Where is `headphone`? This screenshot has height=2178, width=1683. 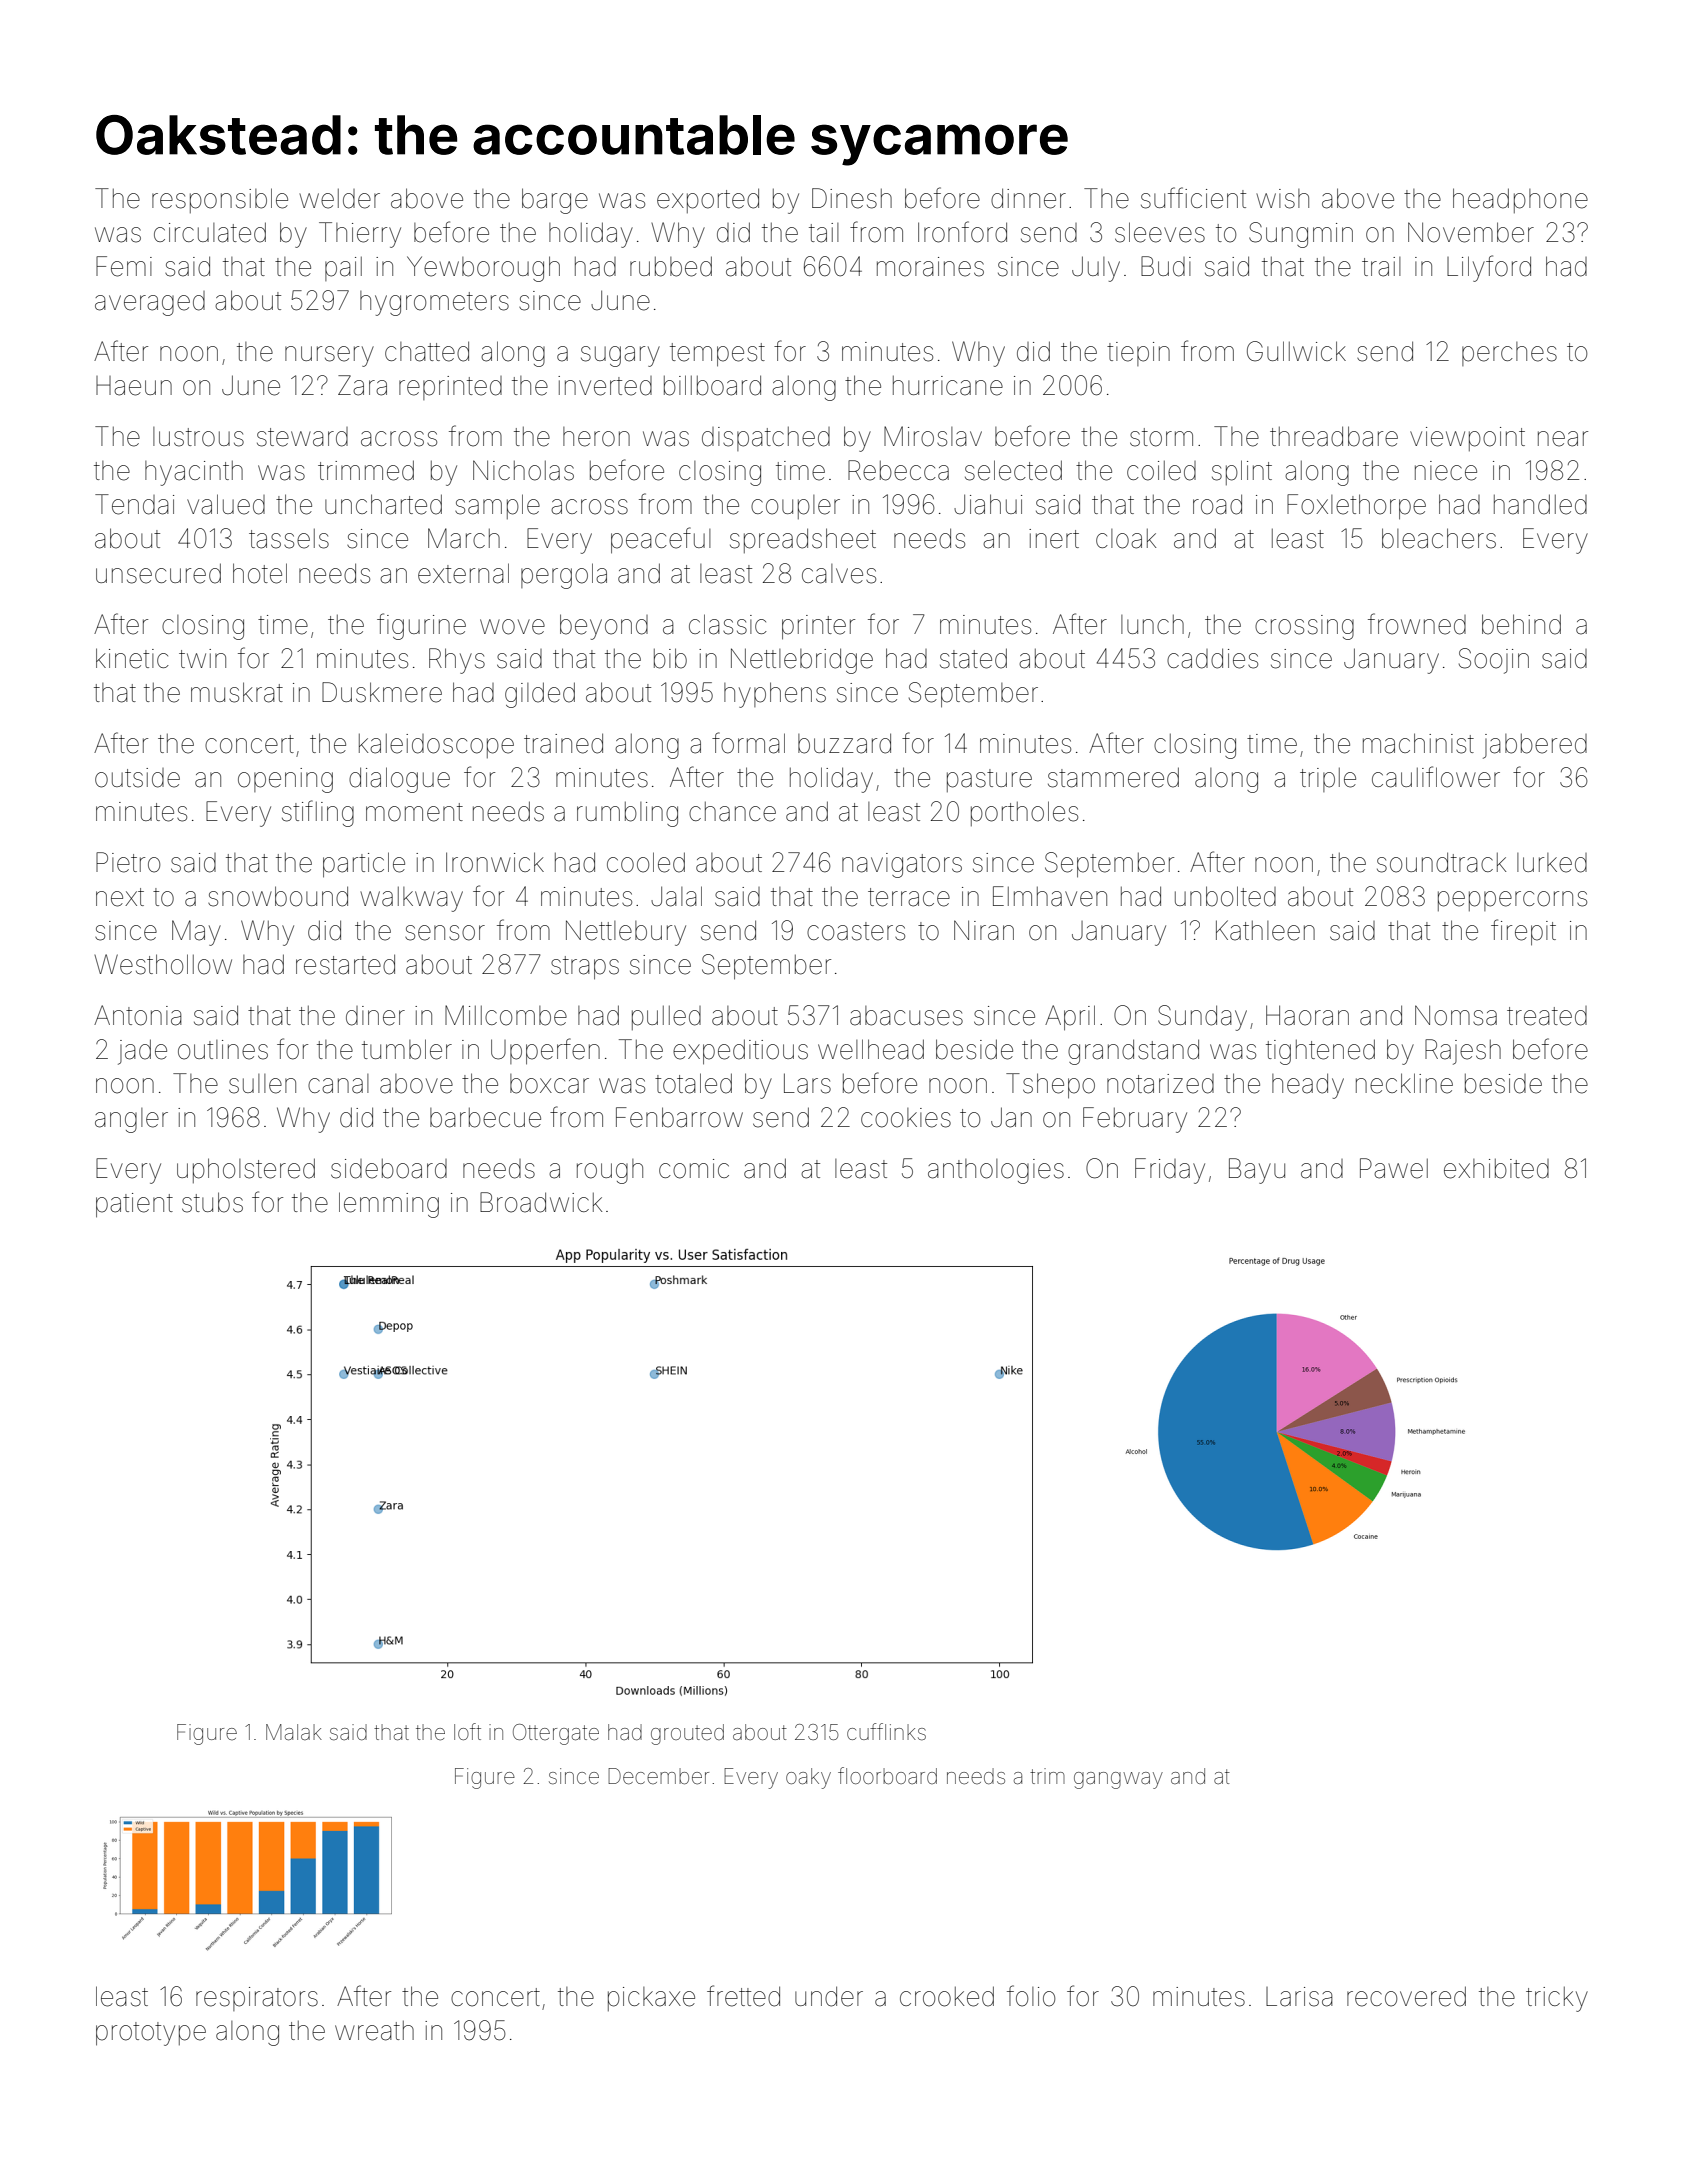 headphone is located at coordinates (1520, 200).
